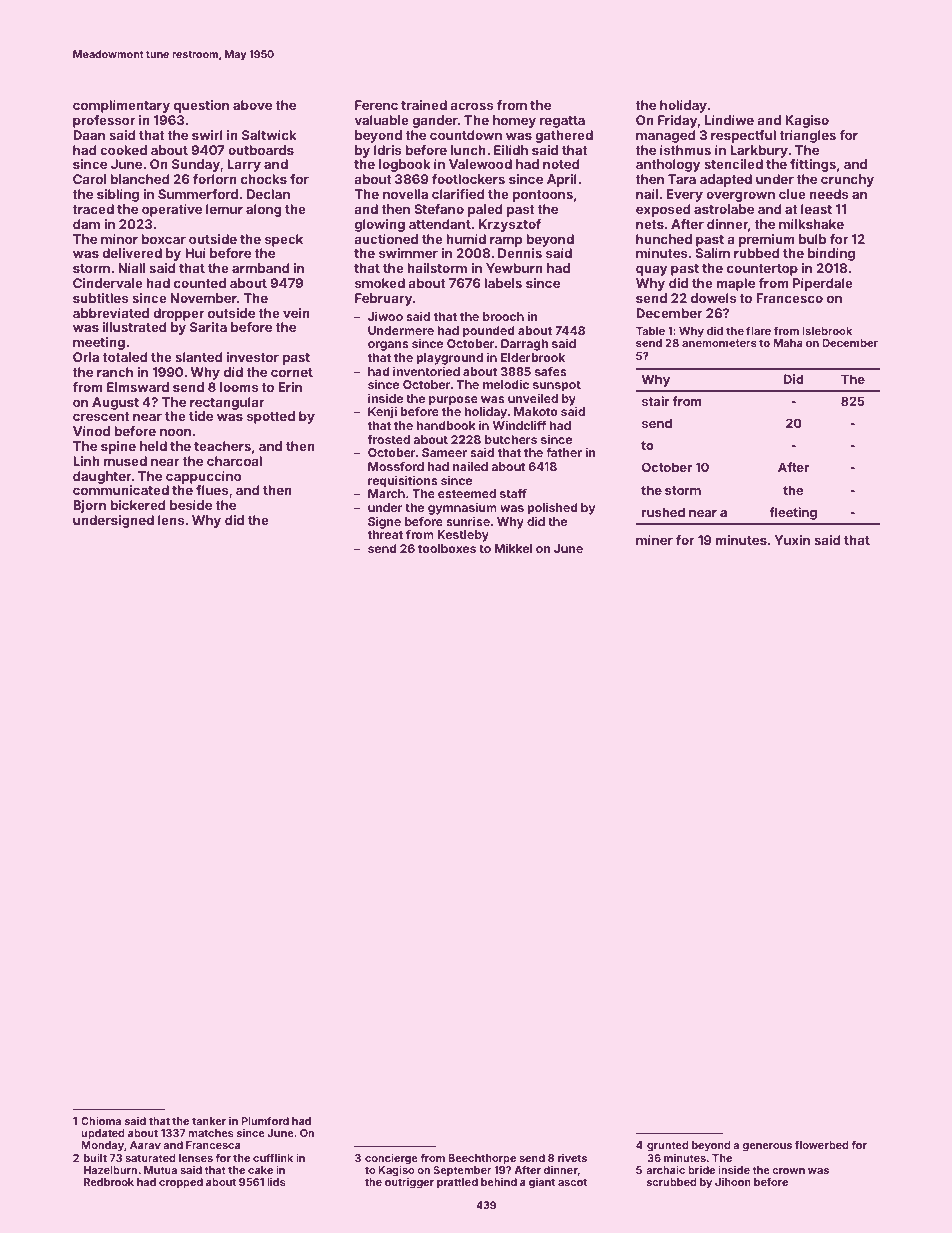  Describe the element at coordinates (827, 331) in the document. I see `Islebrook` at that location.
